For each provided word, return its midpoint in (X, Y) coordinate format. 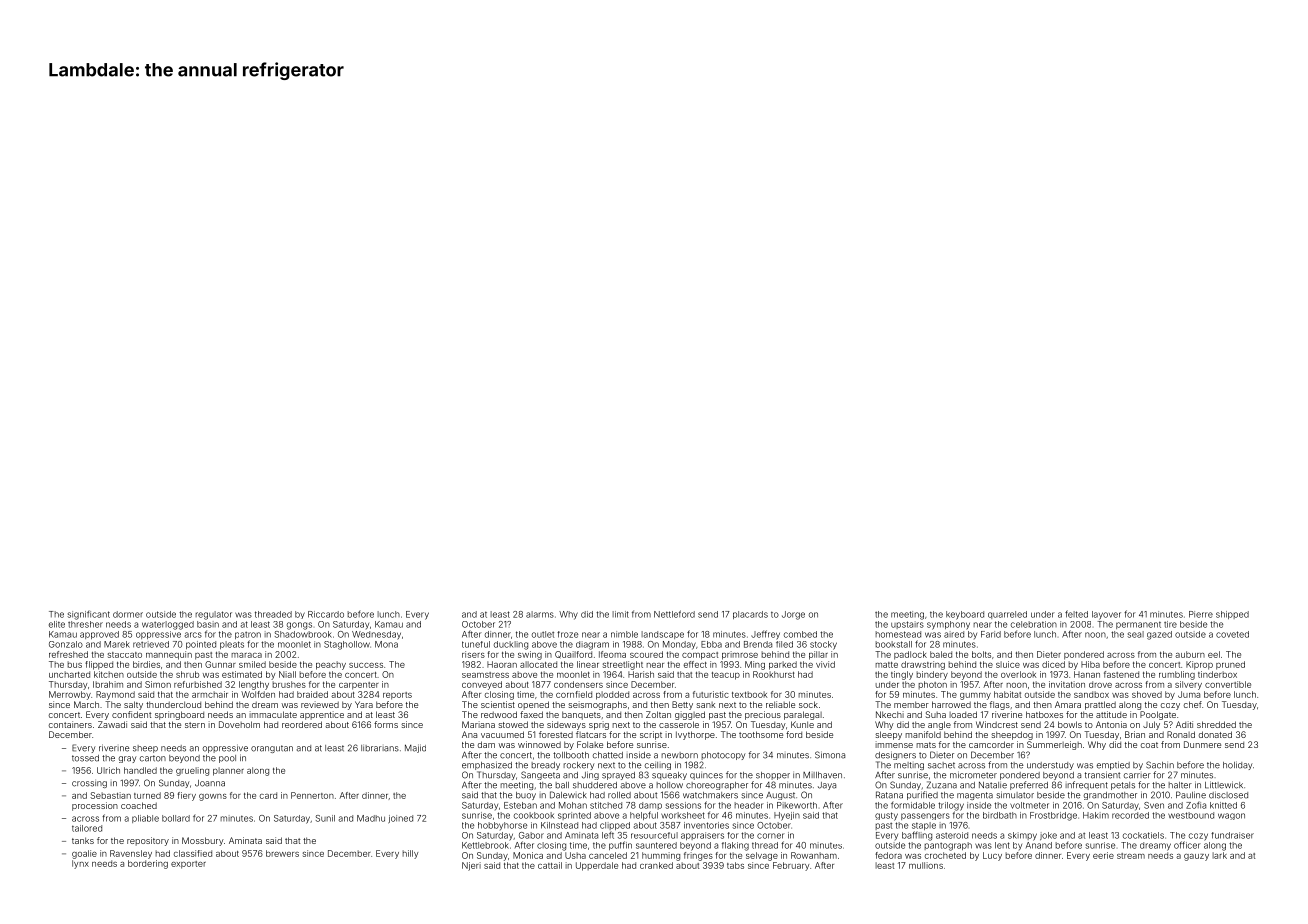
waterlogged (168, 625)
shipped (1232, 615)
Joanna (210, 783)
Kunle (802, 724)
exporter (188, 865)
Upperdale (597, 866)
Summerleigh (1054, 745)
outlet (543, 634)
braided (312, 694)
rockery (578, 766)
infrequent (1086, 785)
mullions (926, 865)
